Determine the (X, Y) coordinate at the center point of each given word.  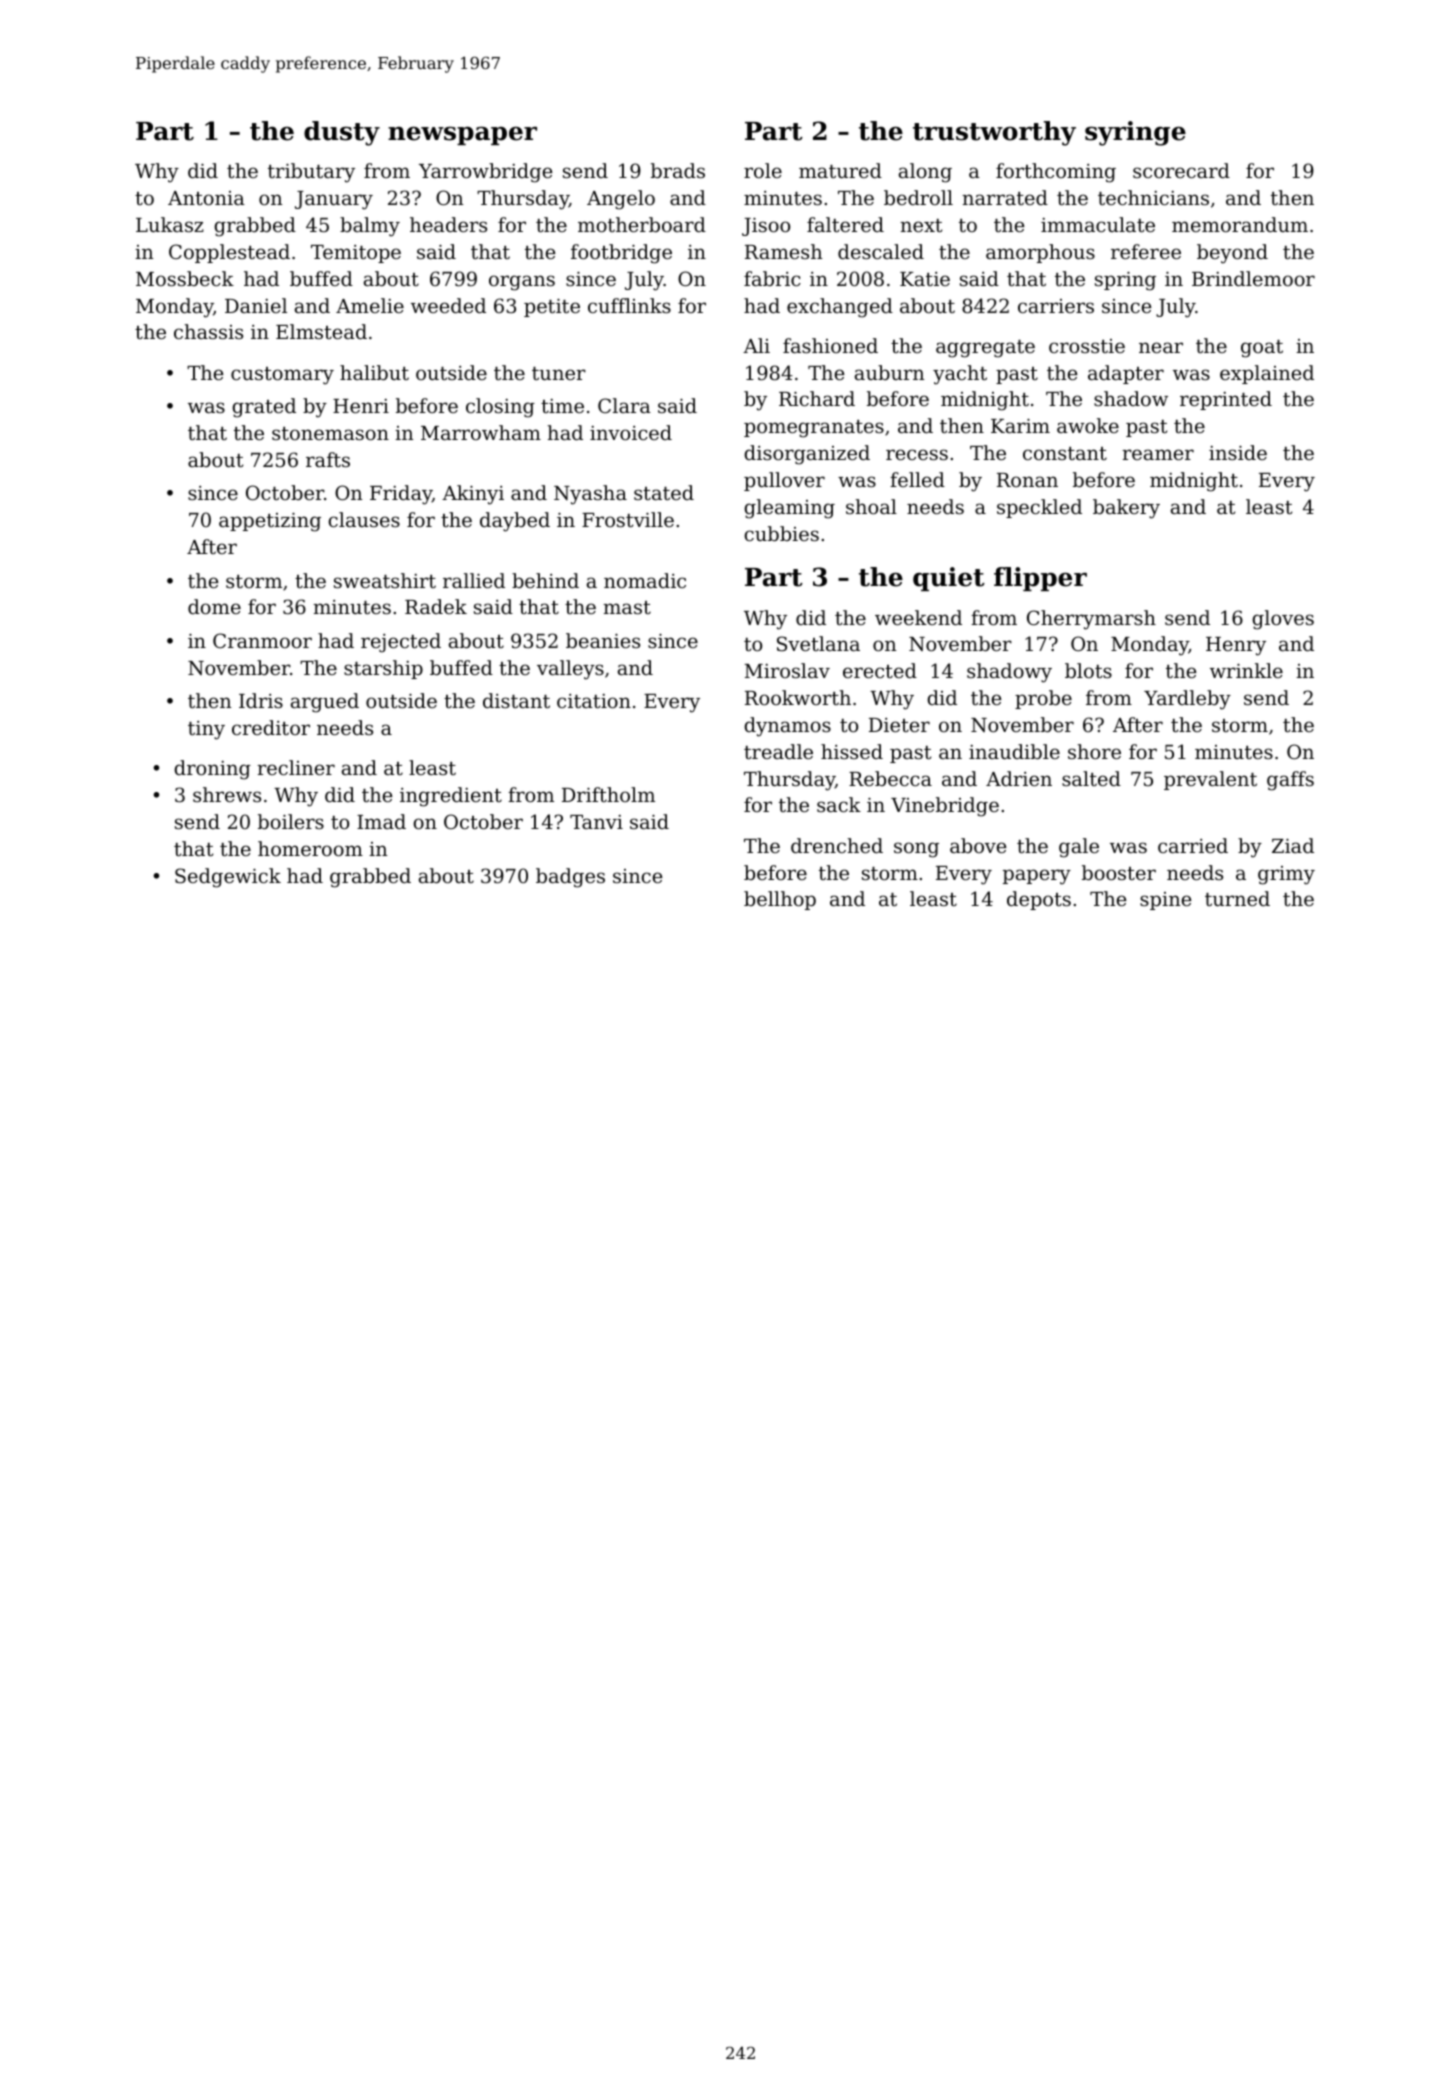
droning (212, 770)
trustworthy (994, 133)
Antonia (206, 198)
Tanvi (596, 822)
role (763, 170)
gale (1079, 848)
